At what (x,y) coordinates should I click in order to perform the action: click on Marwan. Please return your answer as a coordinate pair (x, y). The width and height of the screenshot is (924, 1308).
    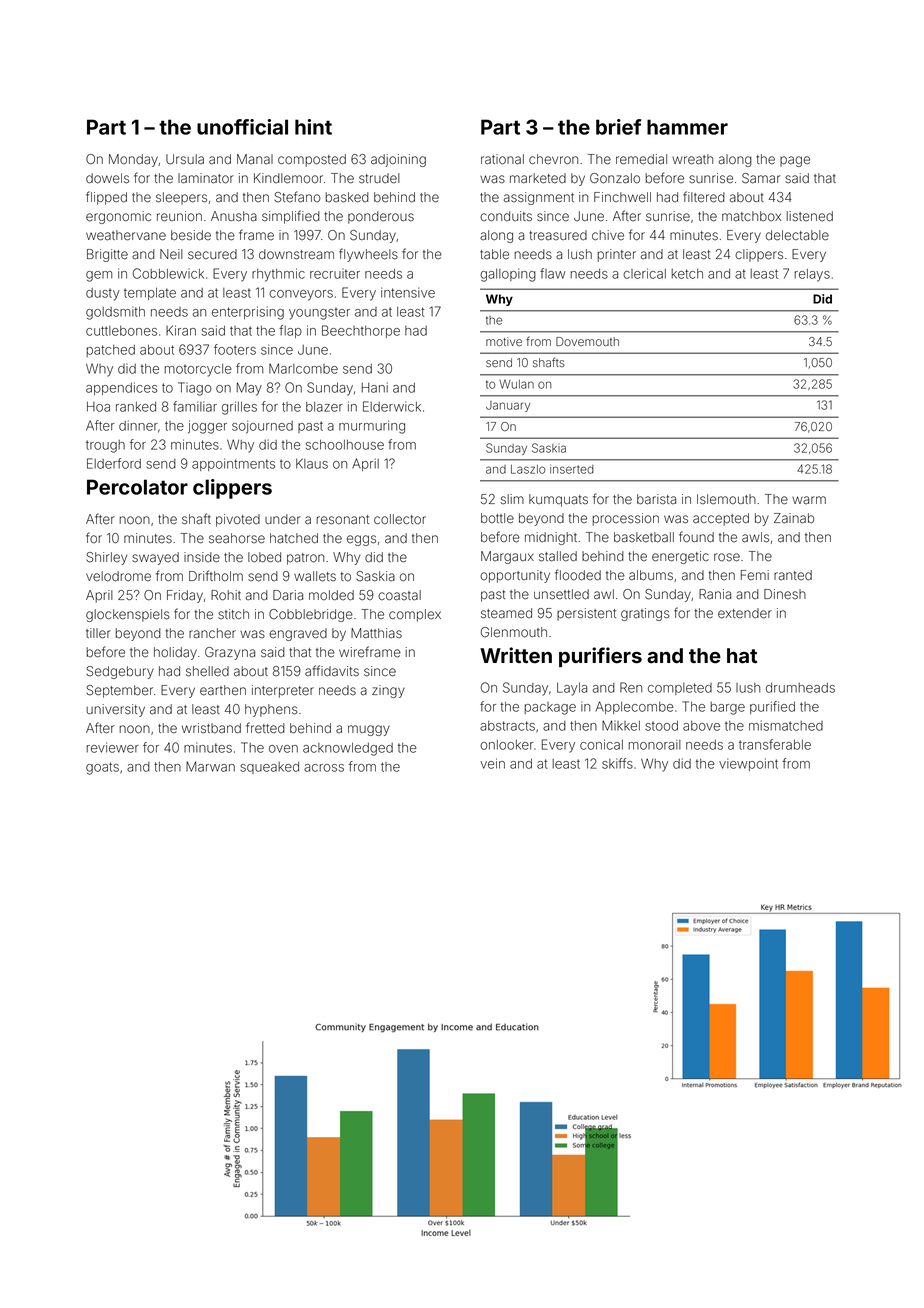
    Looking at the image, I should click on (210, 766).
